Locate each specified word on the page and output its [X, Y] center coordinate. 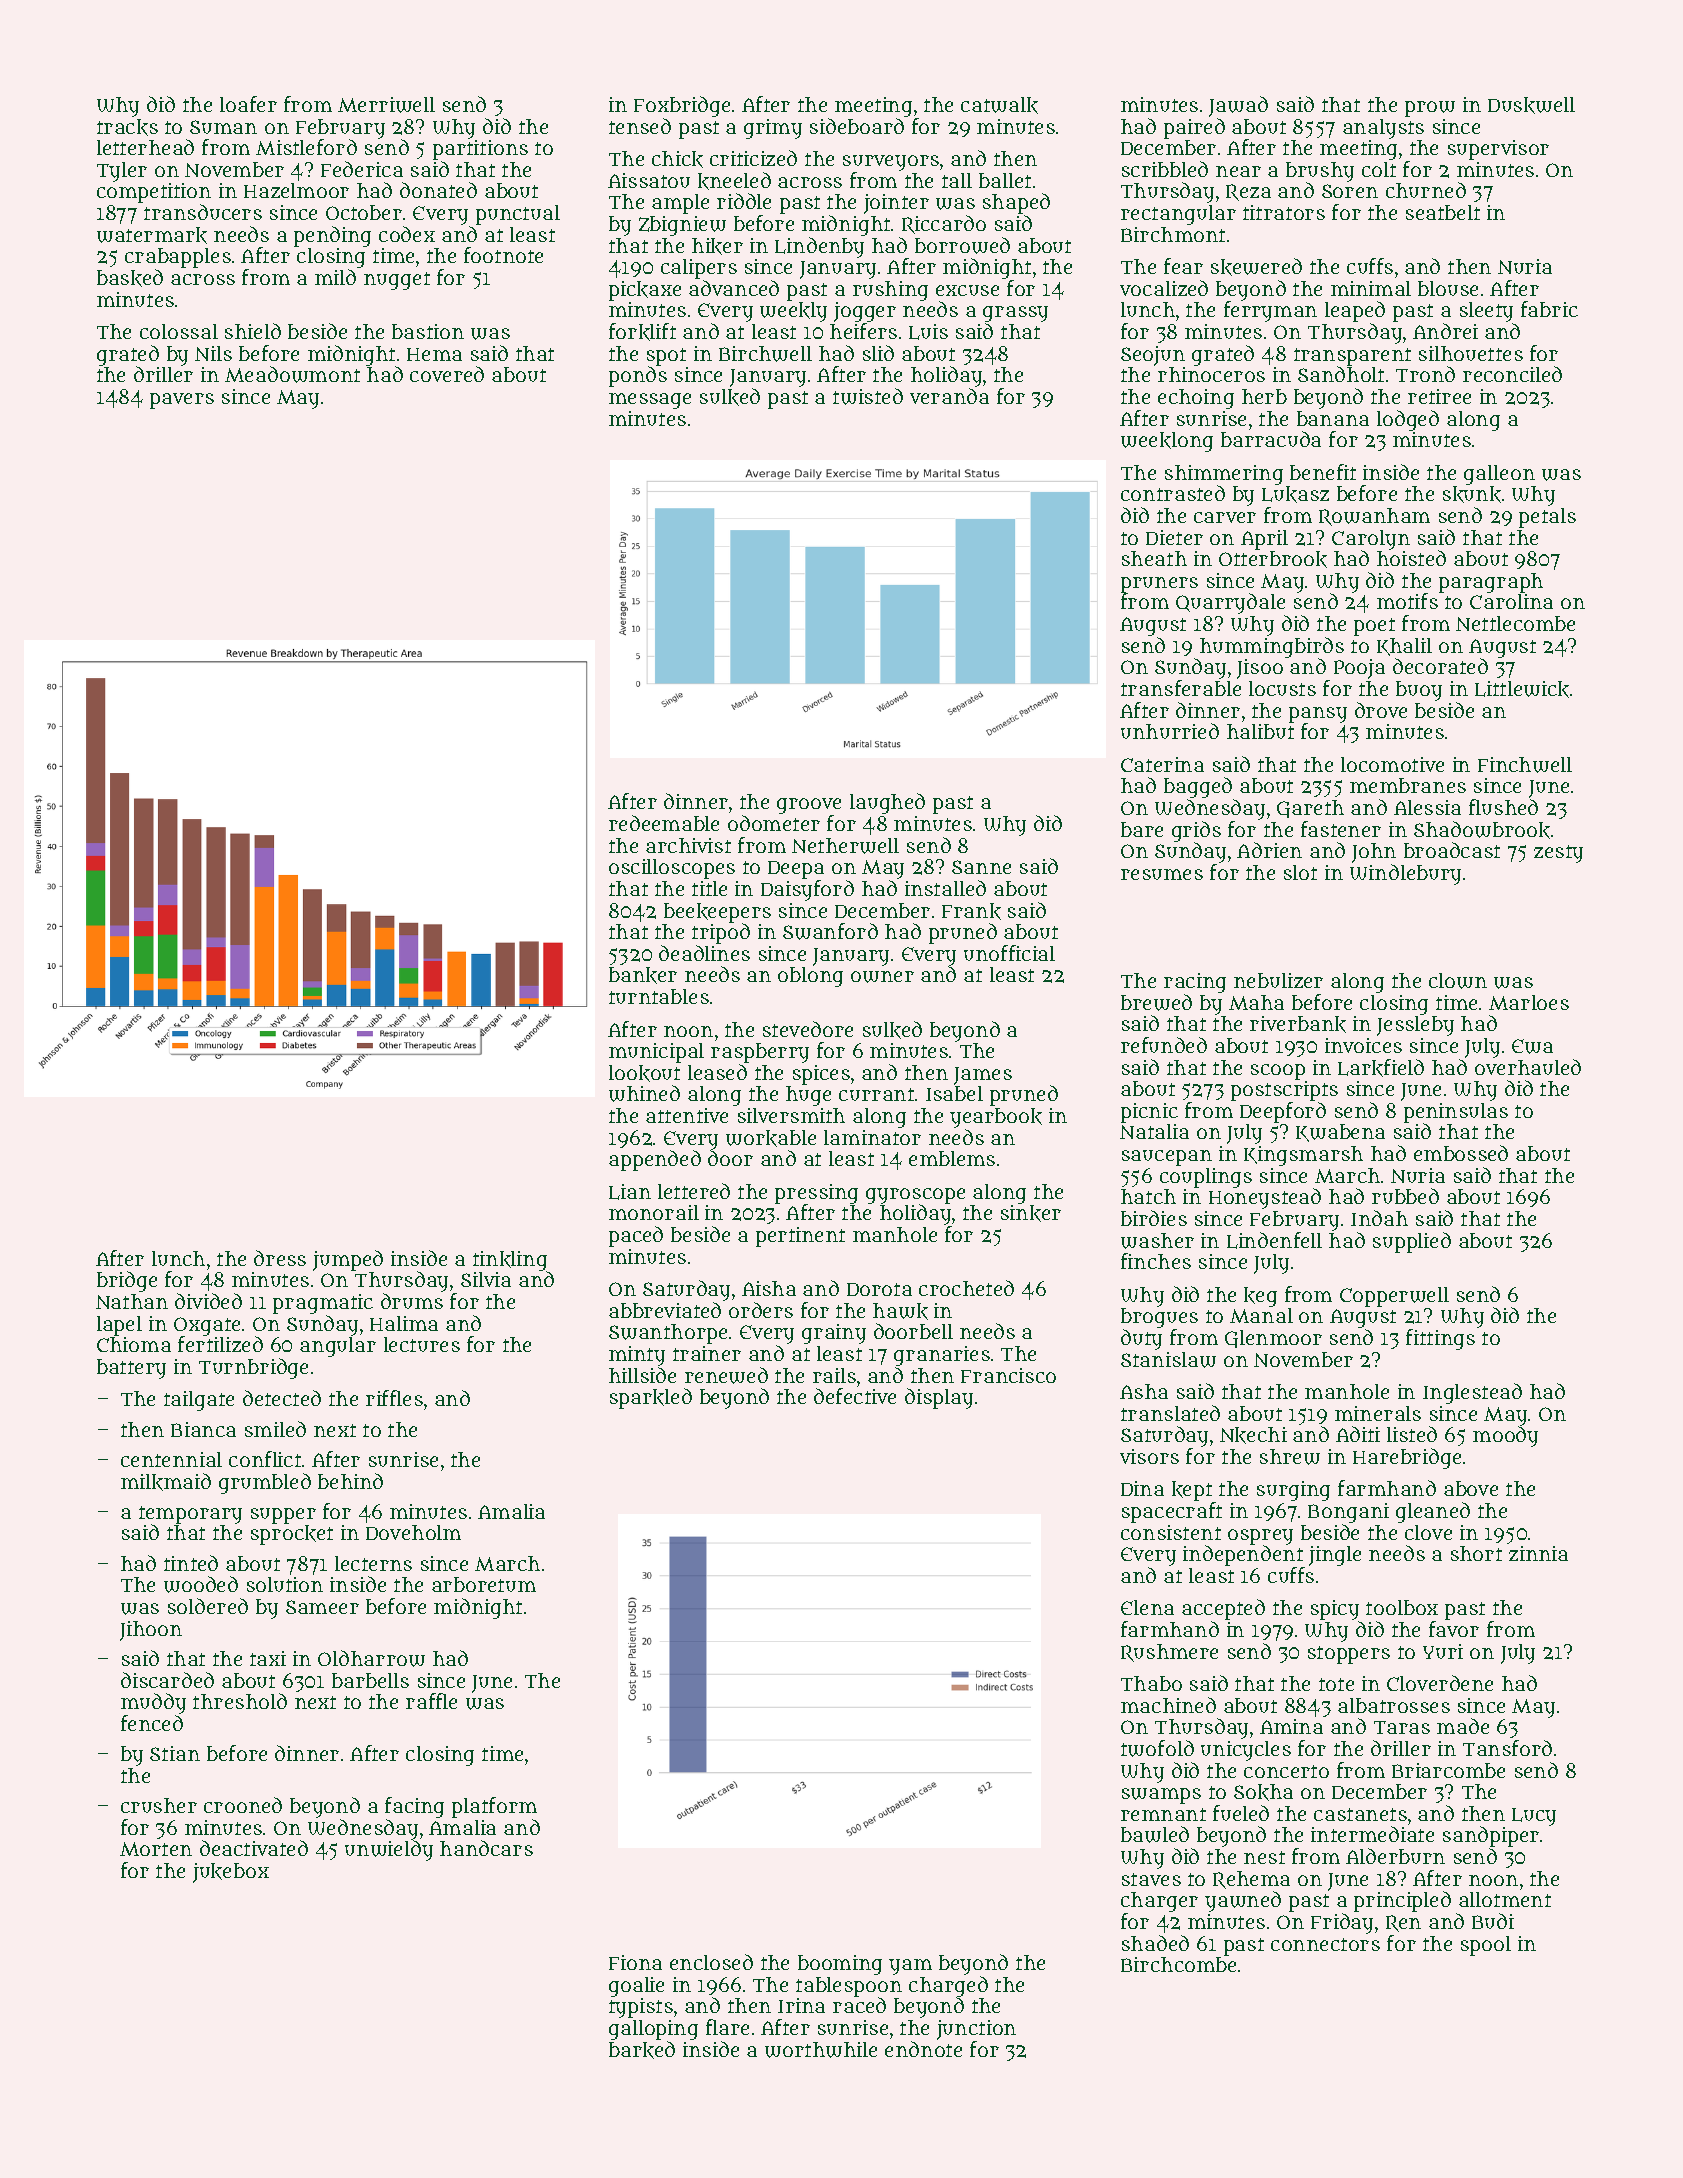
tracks [127, 127]
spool [1486, 1946]
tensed [640, 126]
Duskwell [1531, 105]
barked [642, 2050]
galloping [653, 2030]
